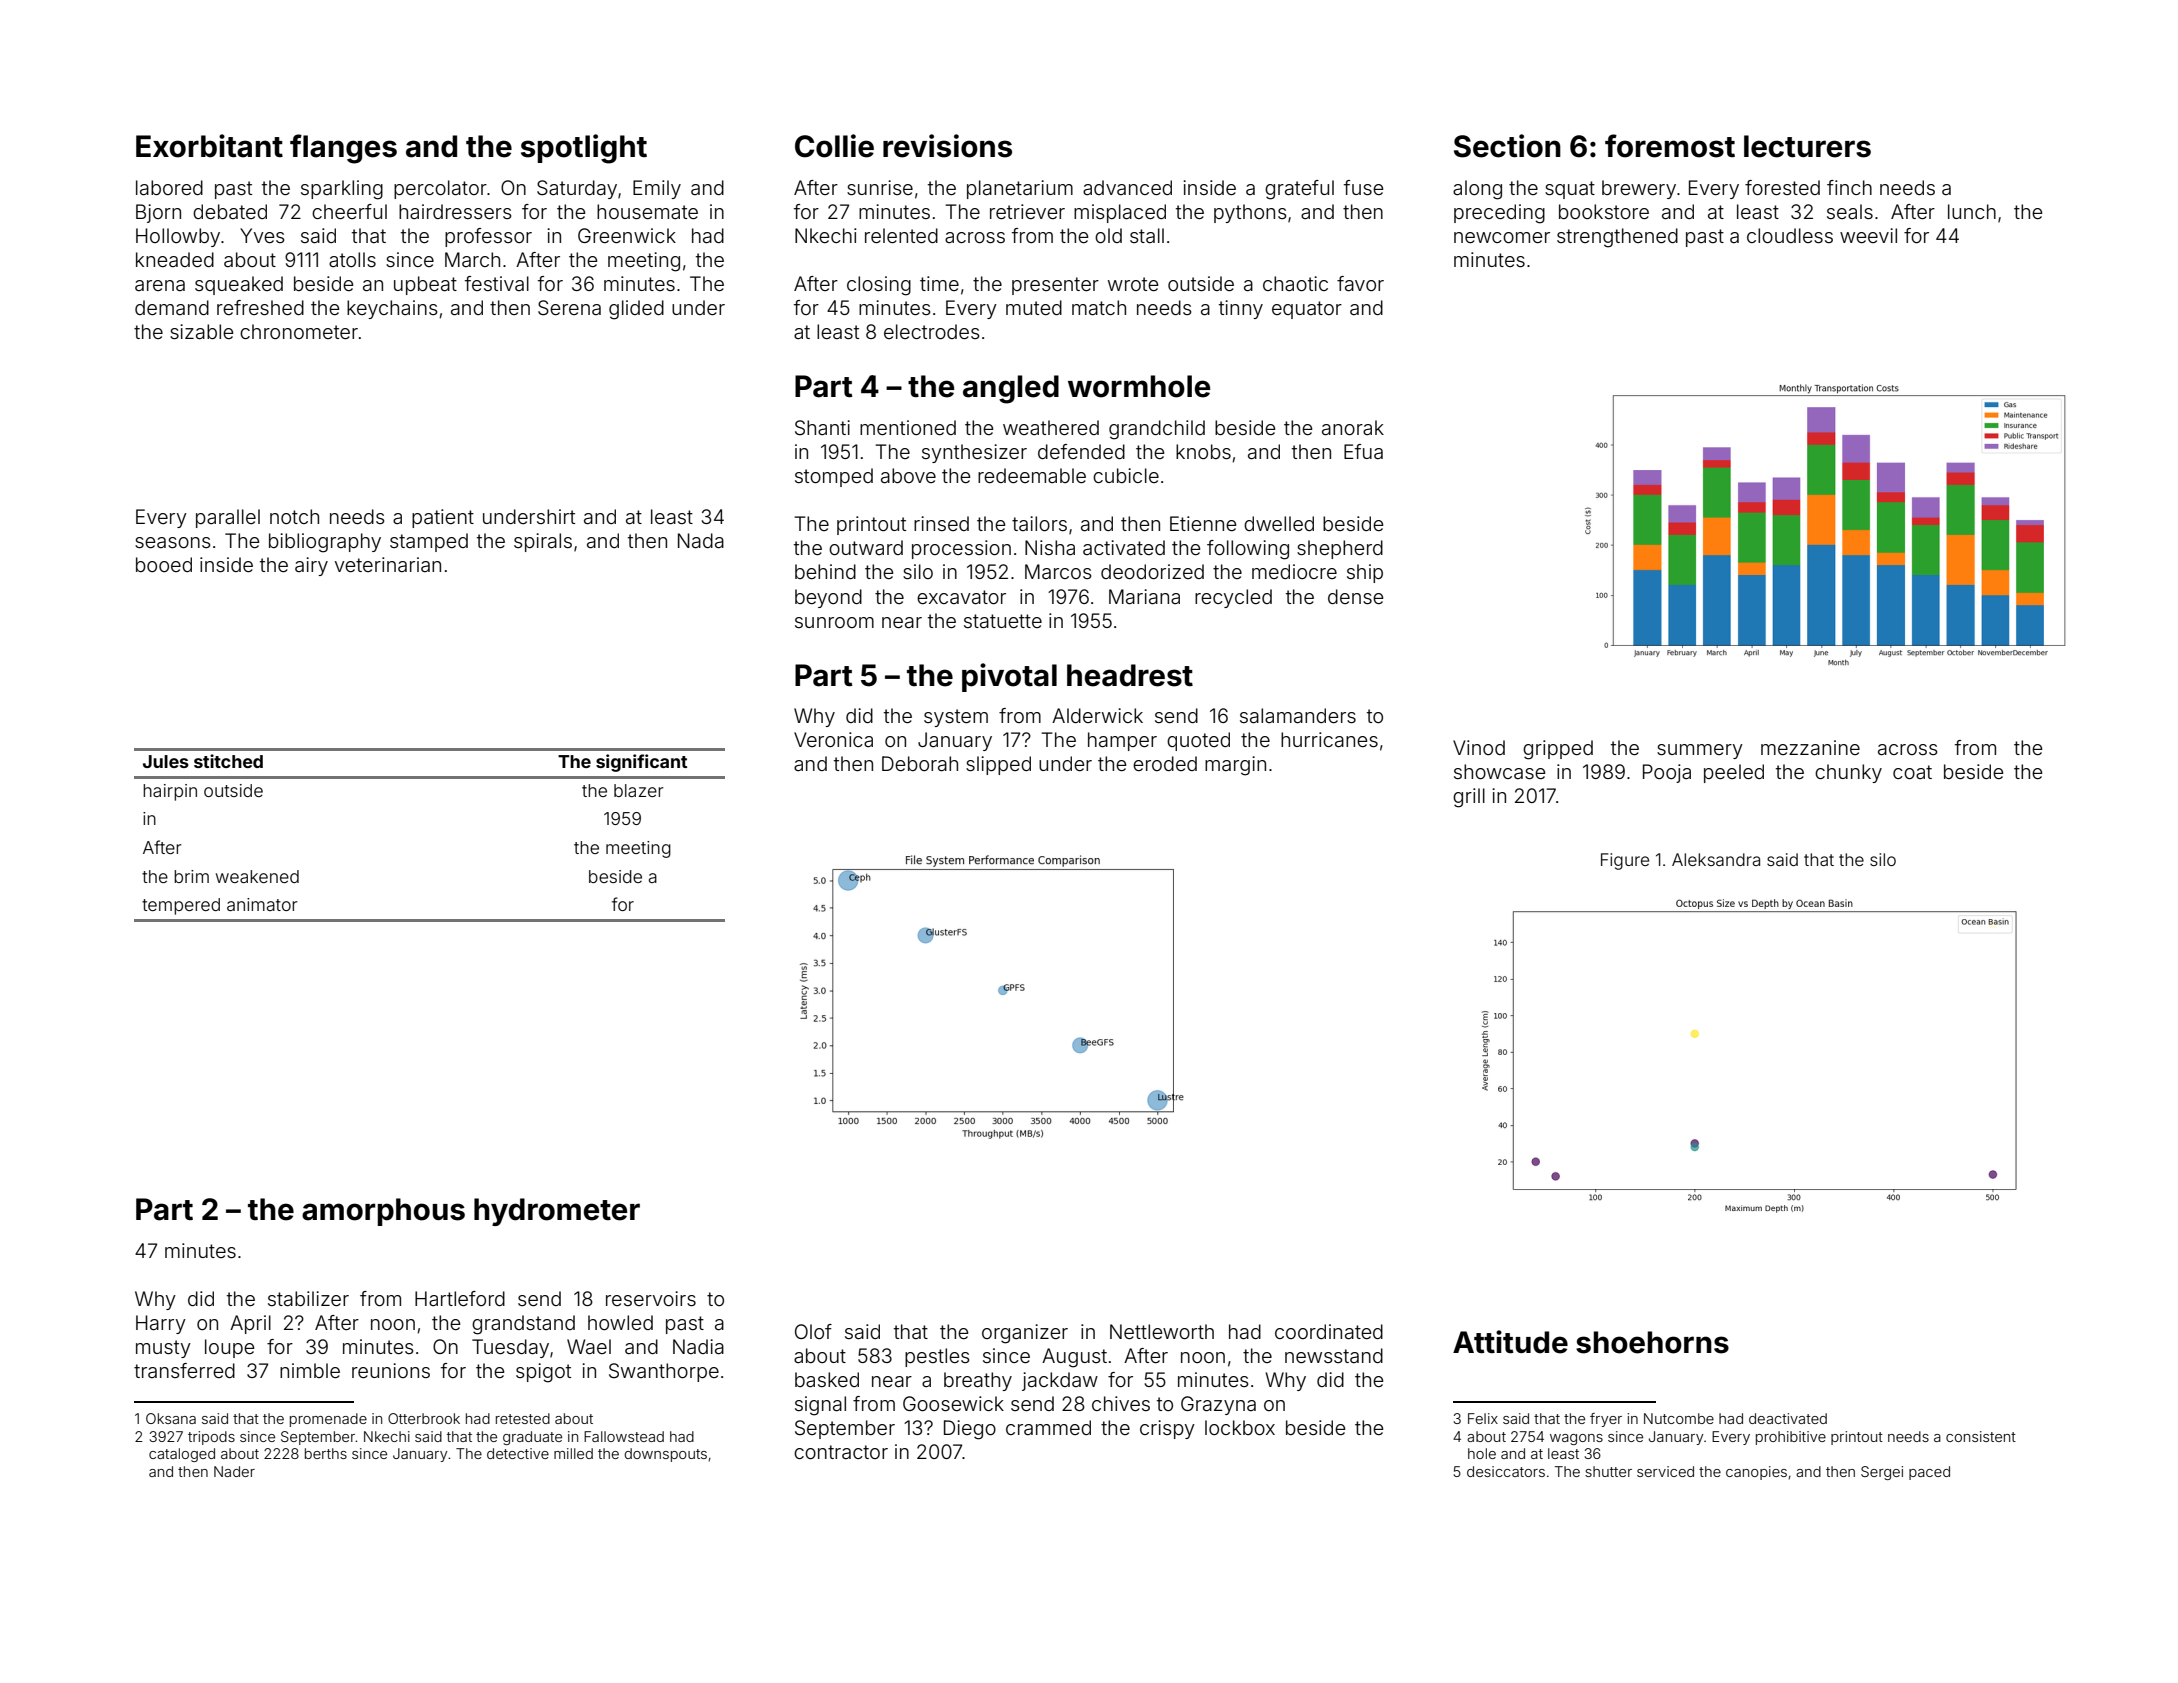 This page has width=2178, height=1683. Describe the element at coordinates (523, 1325) in the page. I see `grandstand` at that location.
